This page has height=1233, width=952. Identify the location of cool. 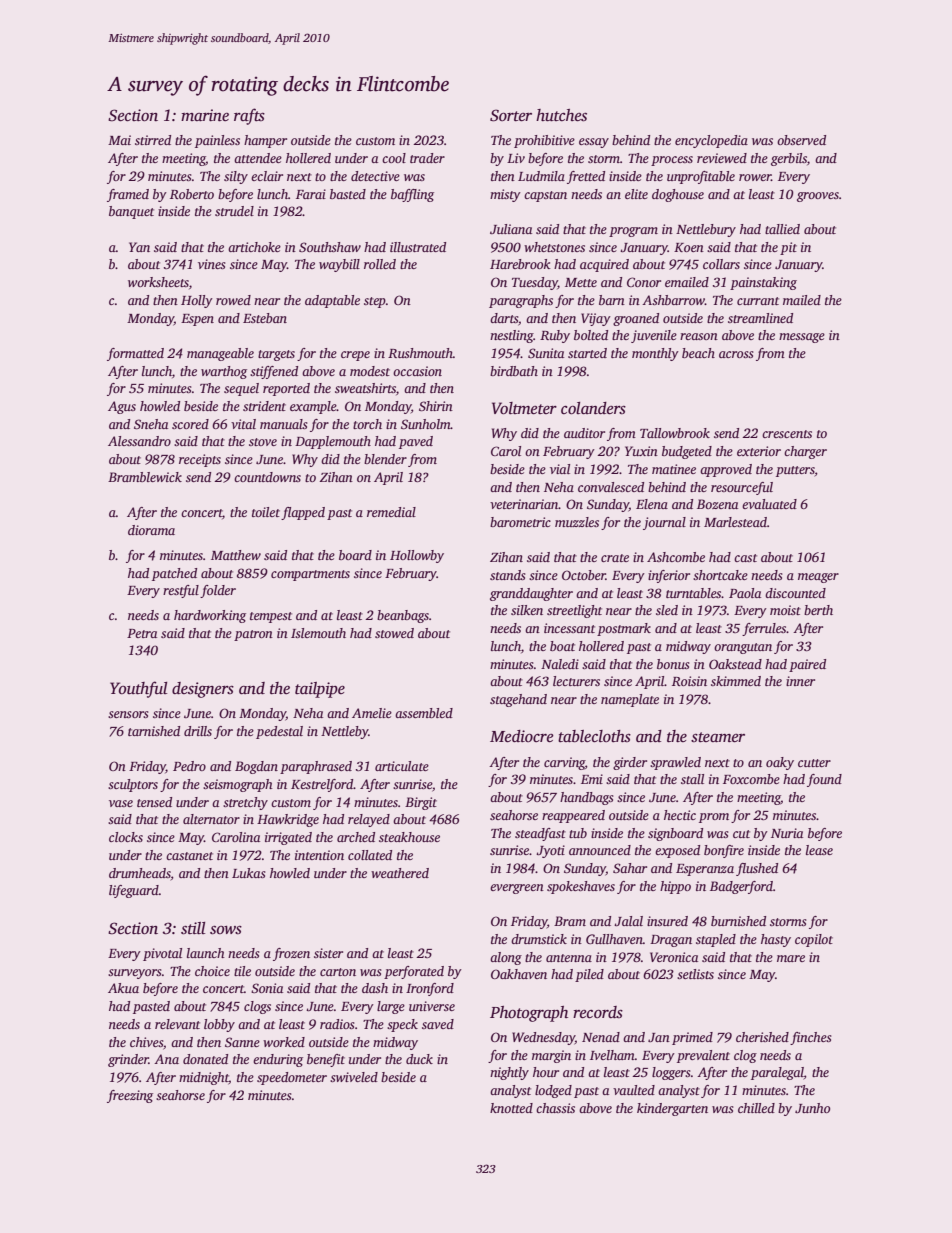
(394, 158).
